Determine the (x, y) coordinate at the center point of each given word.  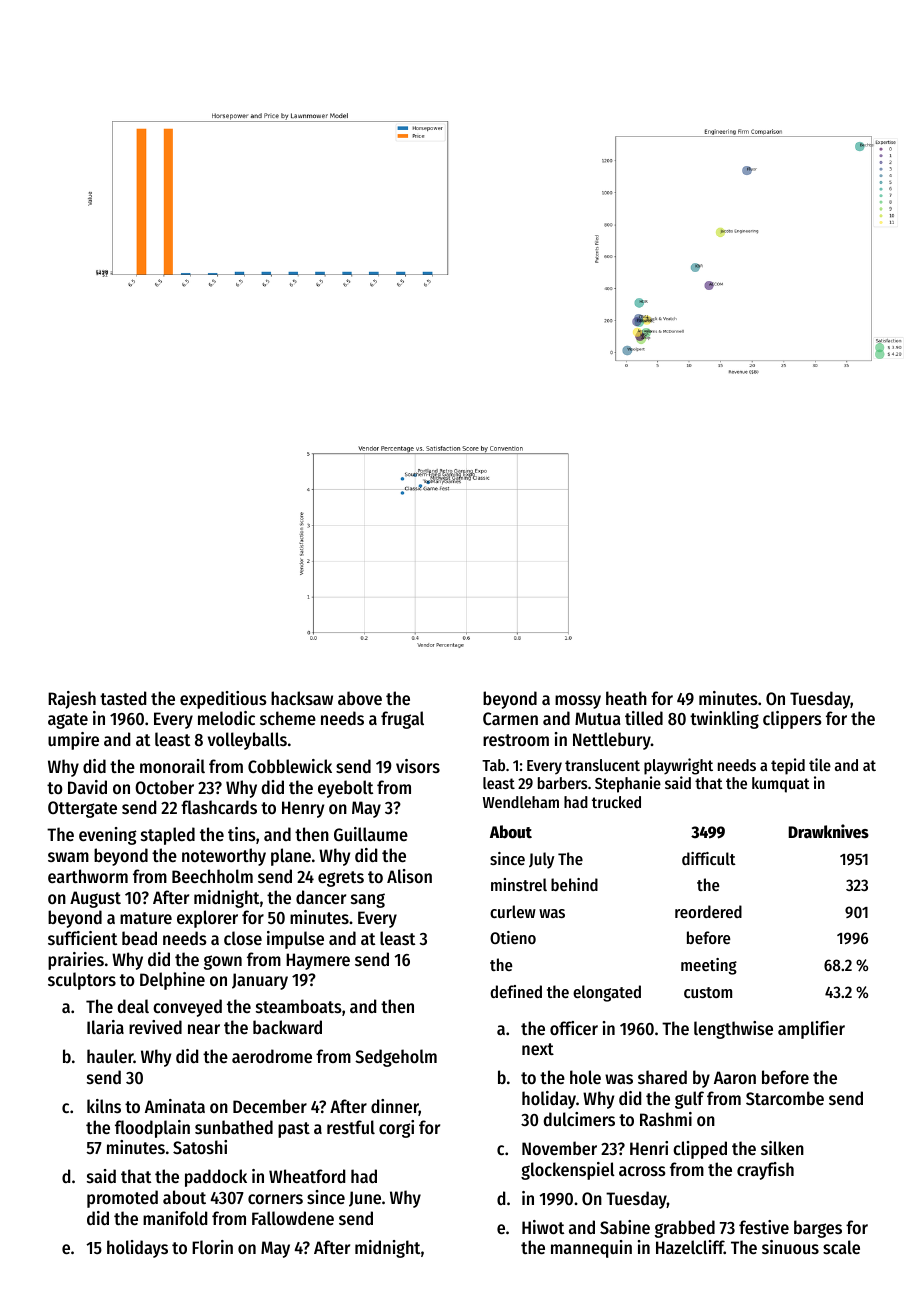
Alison (409, 876)
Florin (212, 1247)
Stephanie (628, 784)
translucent (602, 765)
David (87, 787)
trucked (616, 802)
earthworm (88, 876)
